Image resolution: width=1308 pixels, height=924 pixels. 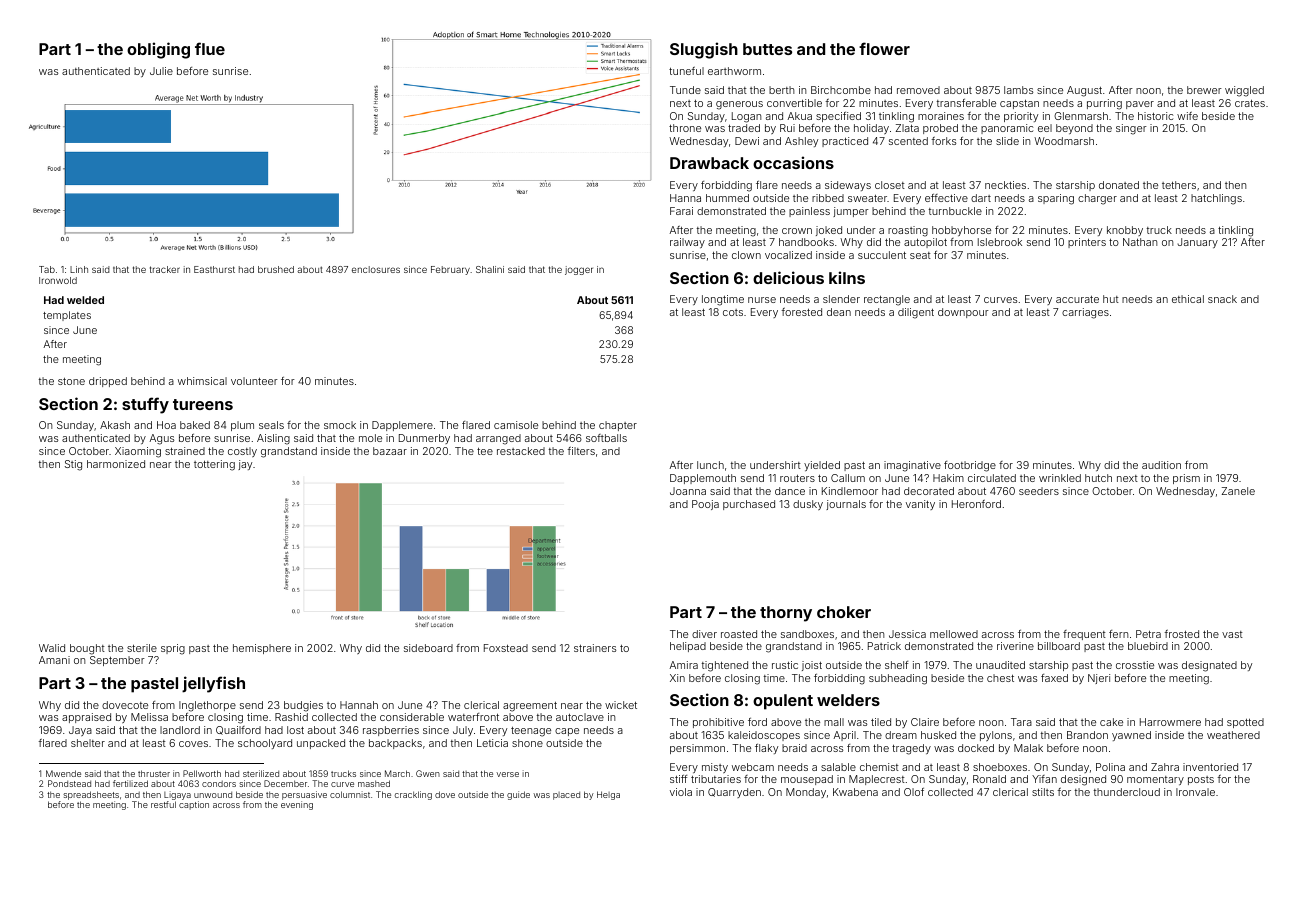 What do you see at coordinates (1244, 91) in the document?
I see `wiggled` at bounding box center [1244, 91].
